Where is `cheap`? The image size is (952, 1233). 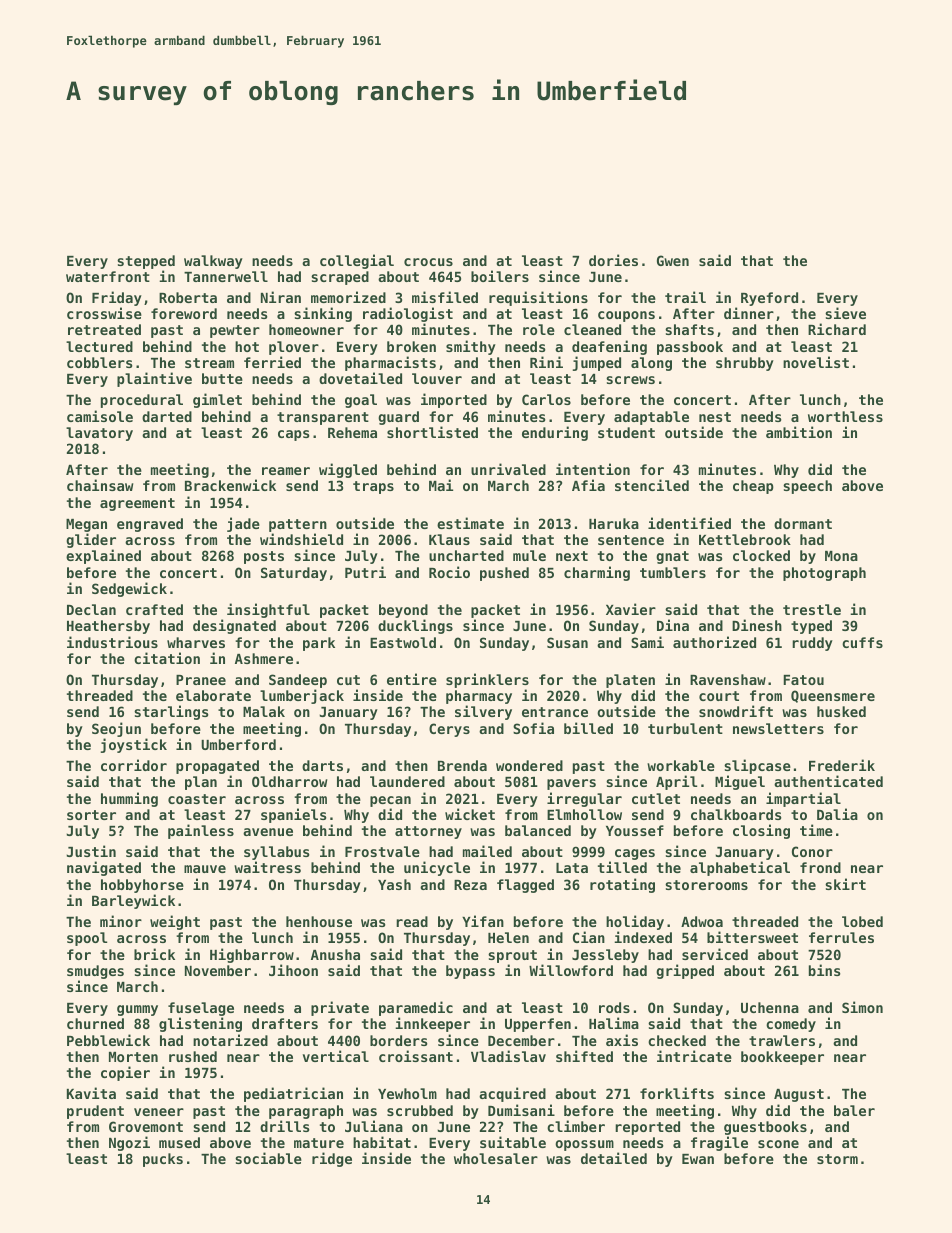 cheap is located at coordinates (753, 487).
